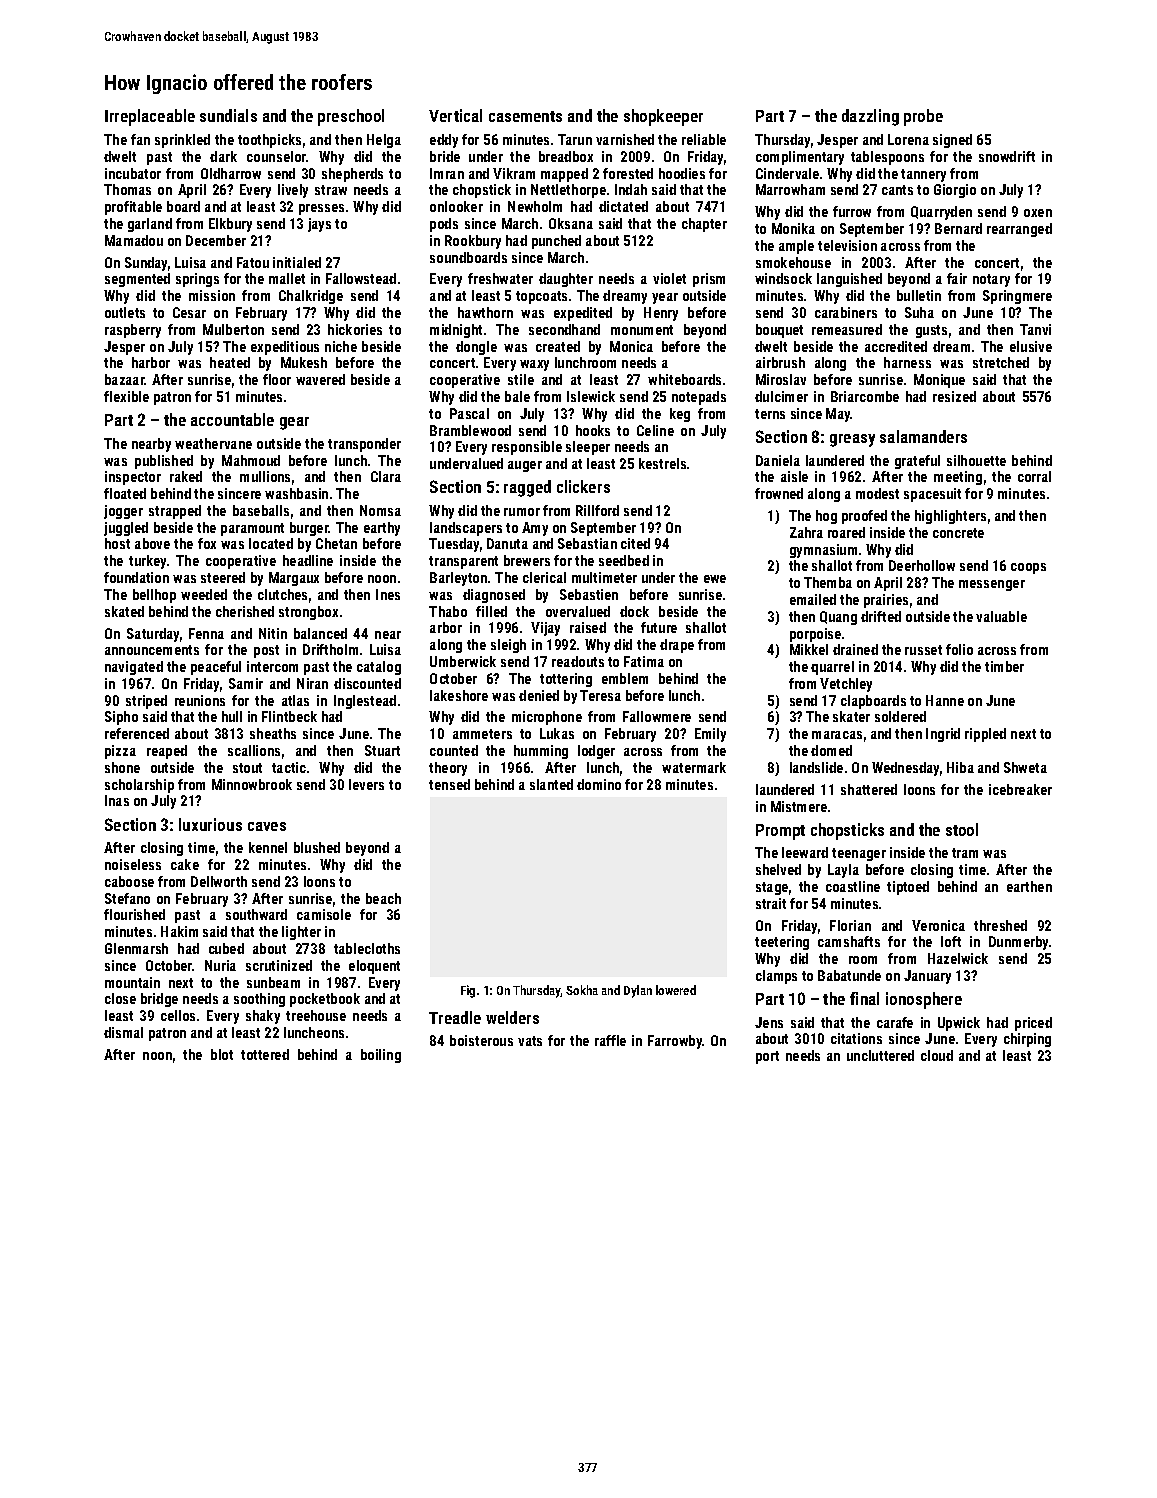 The image size is (1157, 1498). Describe the element at coordinates (351, 117) in the page. I see `preschool` at that location.
